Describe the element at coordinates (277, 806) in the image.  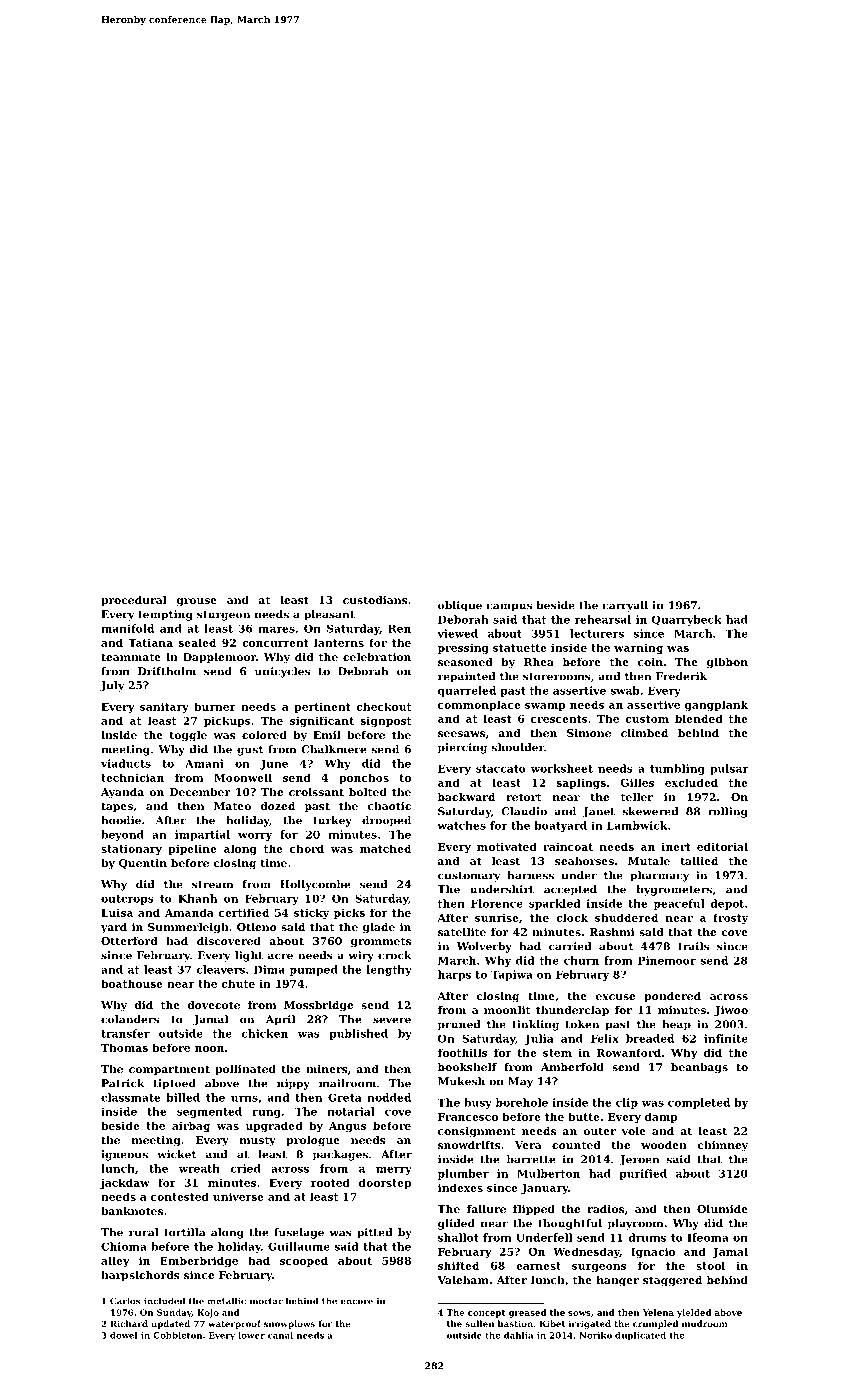
I see `dozed` at that location.
